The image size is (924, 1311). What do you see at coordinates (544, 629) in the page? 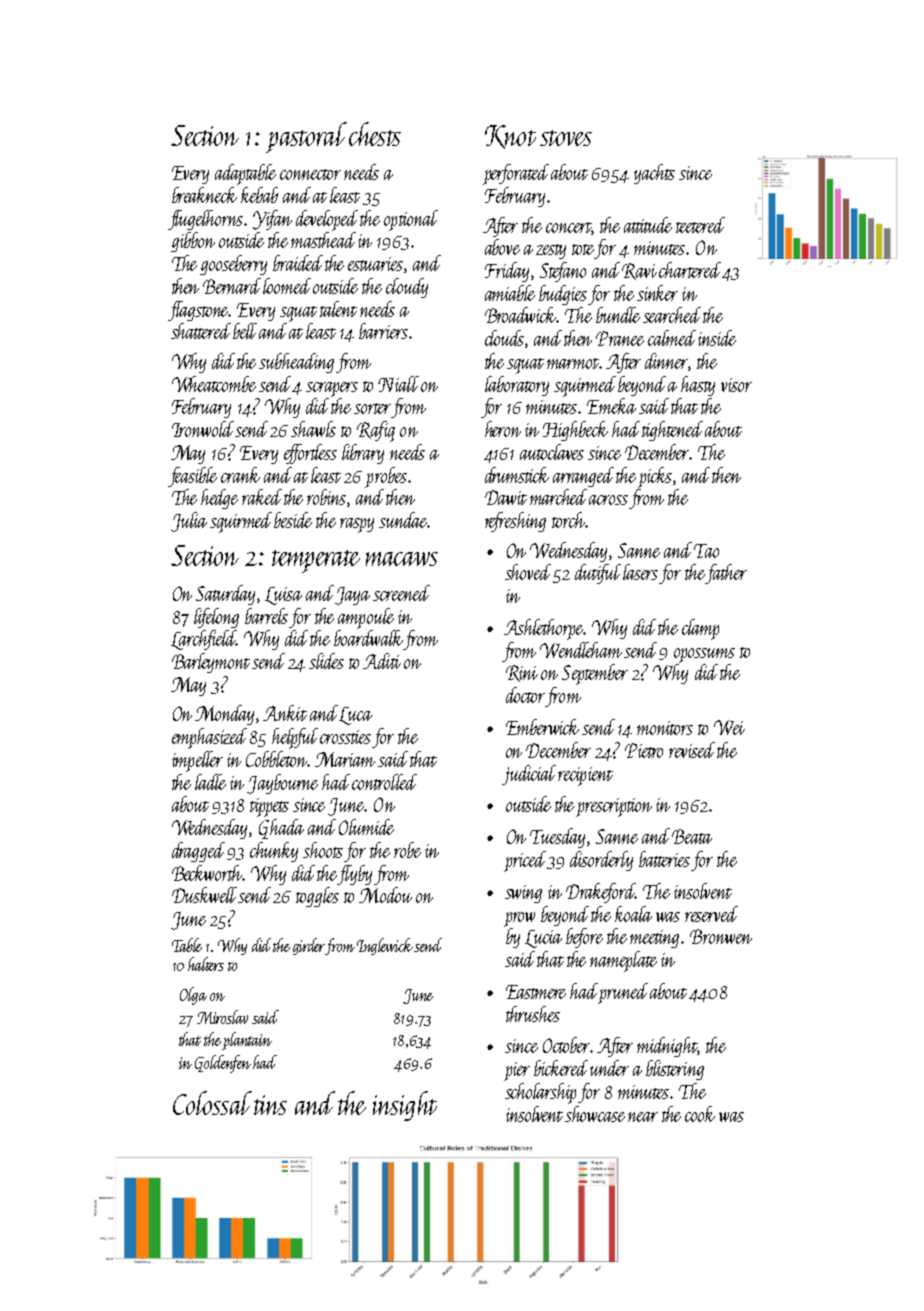
I see `Ashlethorpe` at bounding box center [544, 629].
